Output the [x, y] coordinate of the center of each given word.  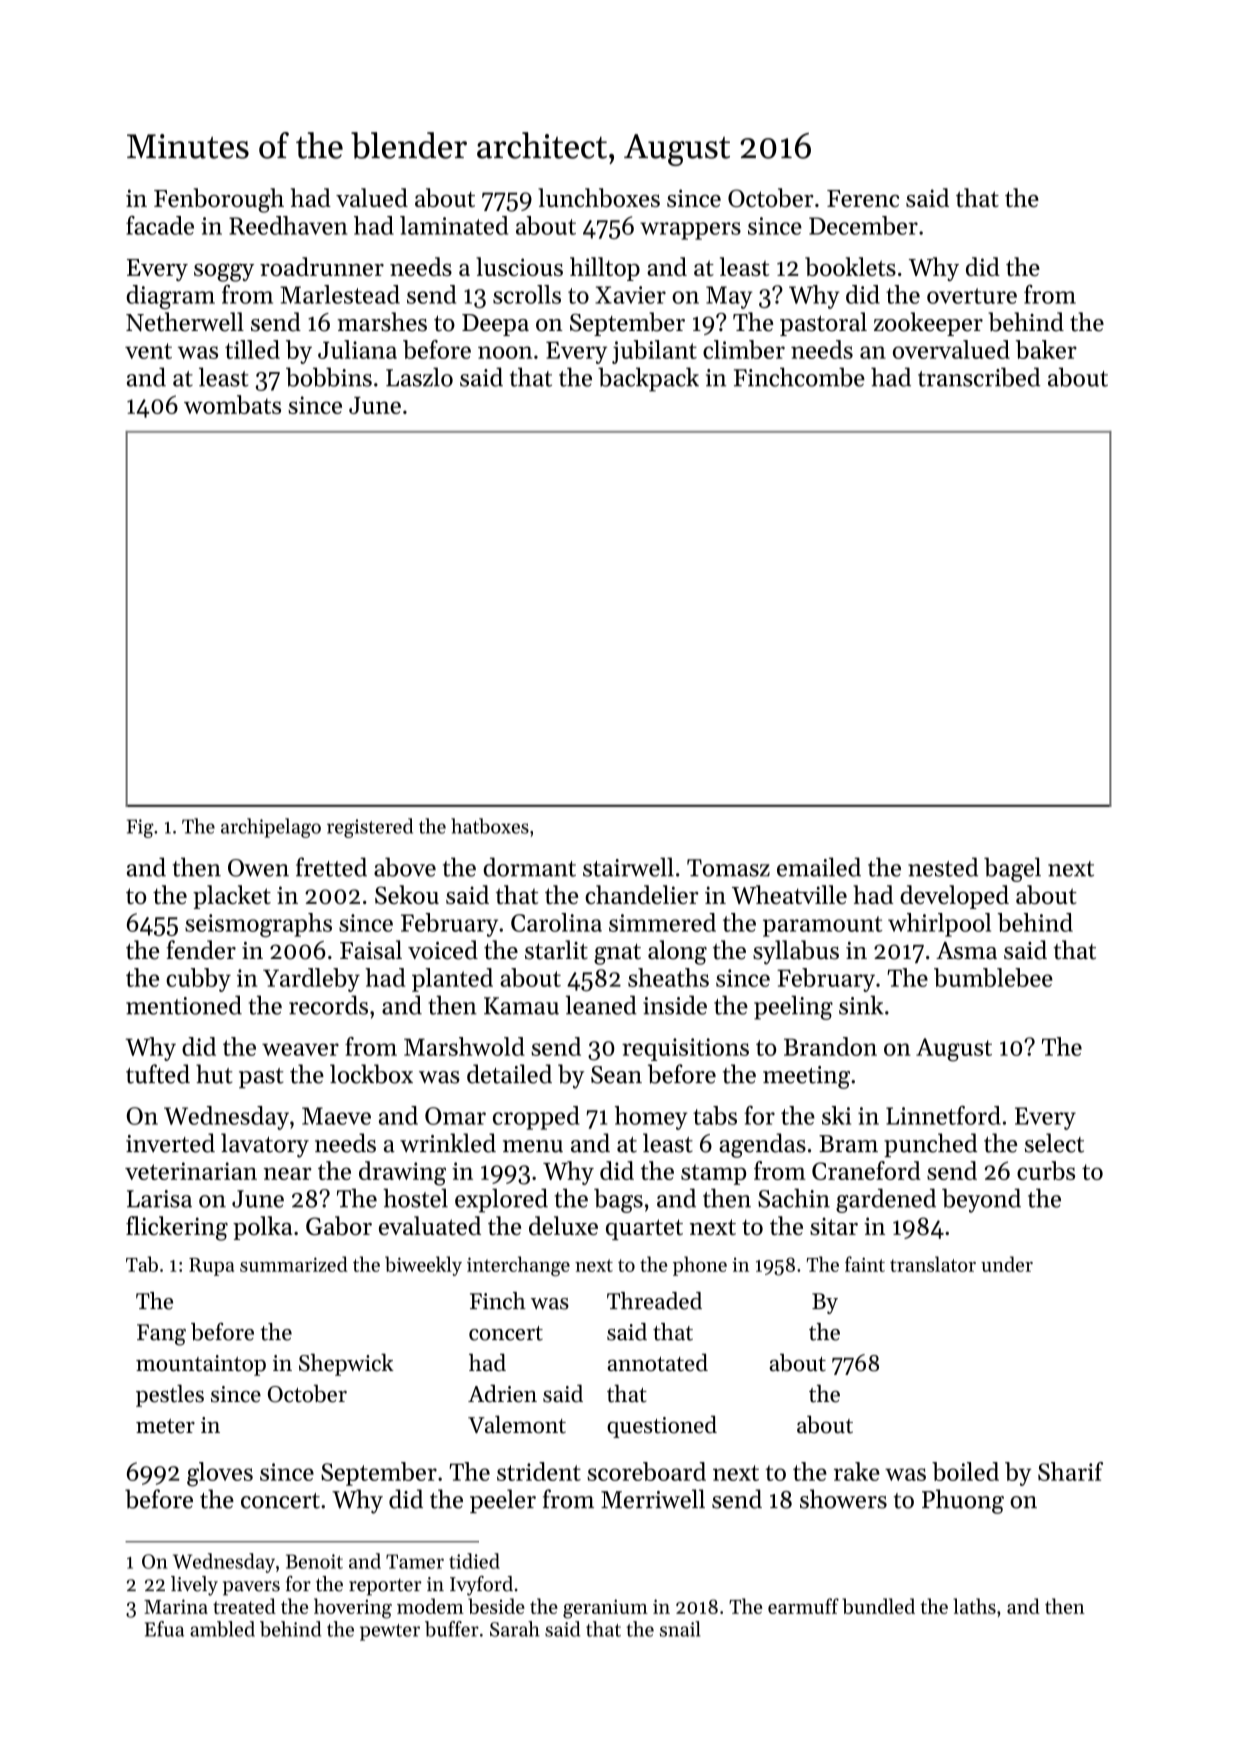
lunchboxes [599, 197]
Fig [140, 828]
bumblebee [993, 977]
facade [160, 225]
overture [972, 296]
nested [943, 867]
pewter [390, 1632]
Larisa [159, 1199]
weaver [300, 1049]
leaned [601, 1005]
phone [700, 1266]
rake [857, 1471]
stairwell [628, 867]
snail [680, 1629]
